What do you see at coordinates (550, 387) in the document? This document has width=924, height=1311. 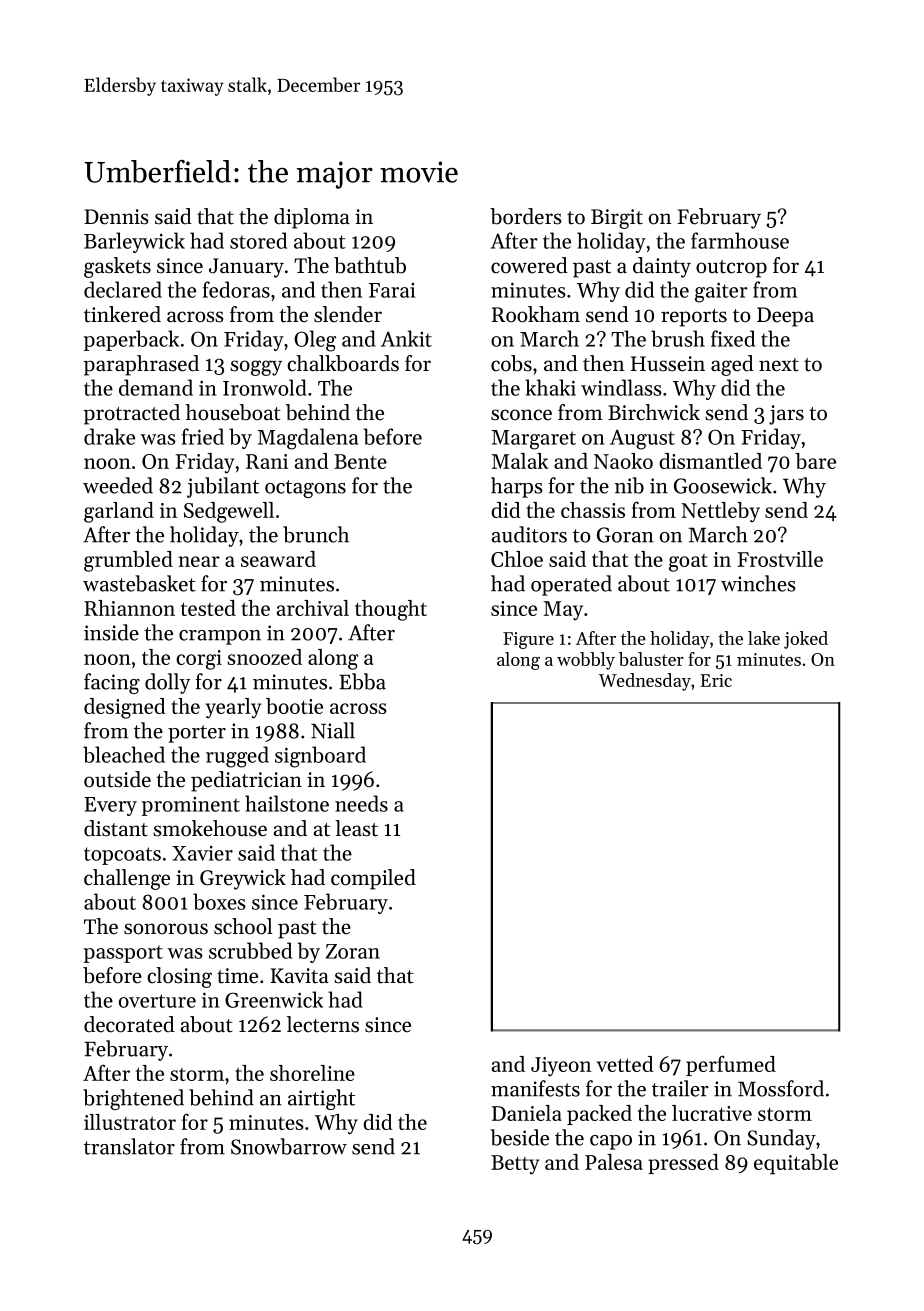 I see `khaki` at bounding box center [550, 387].
